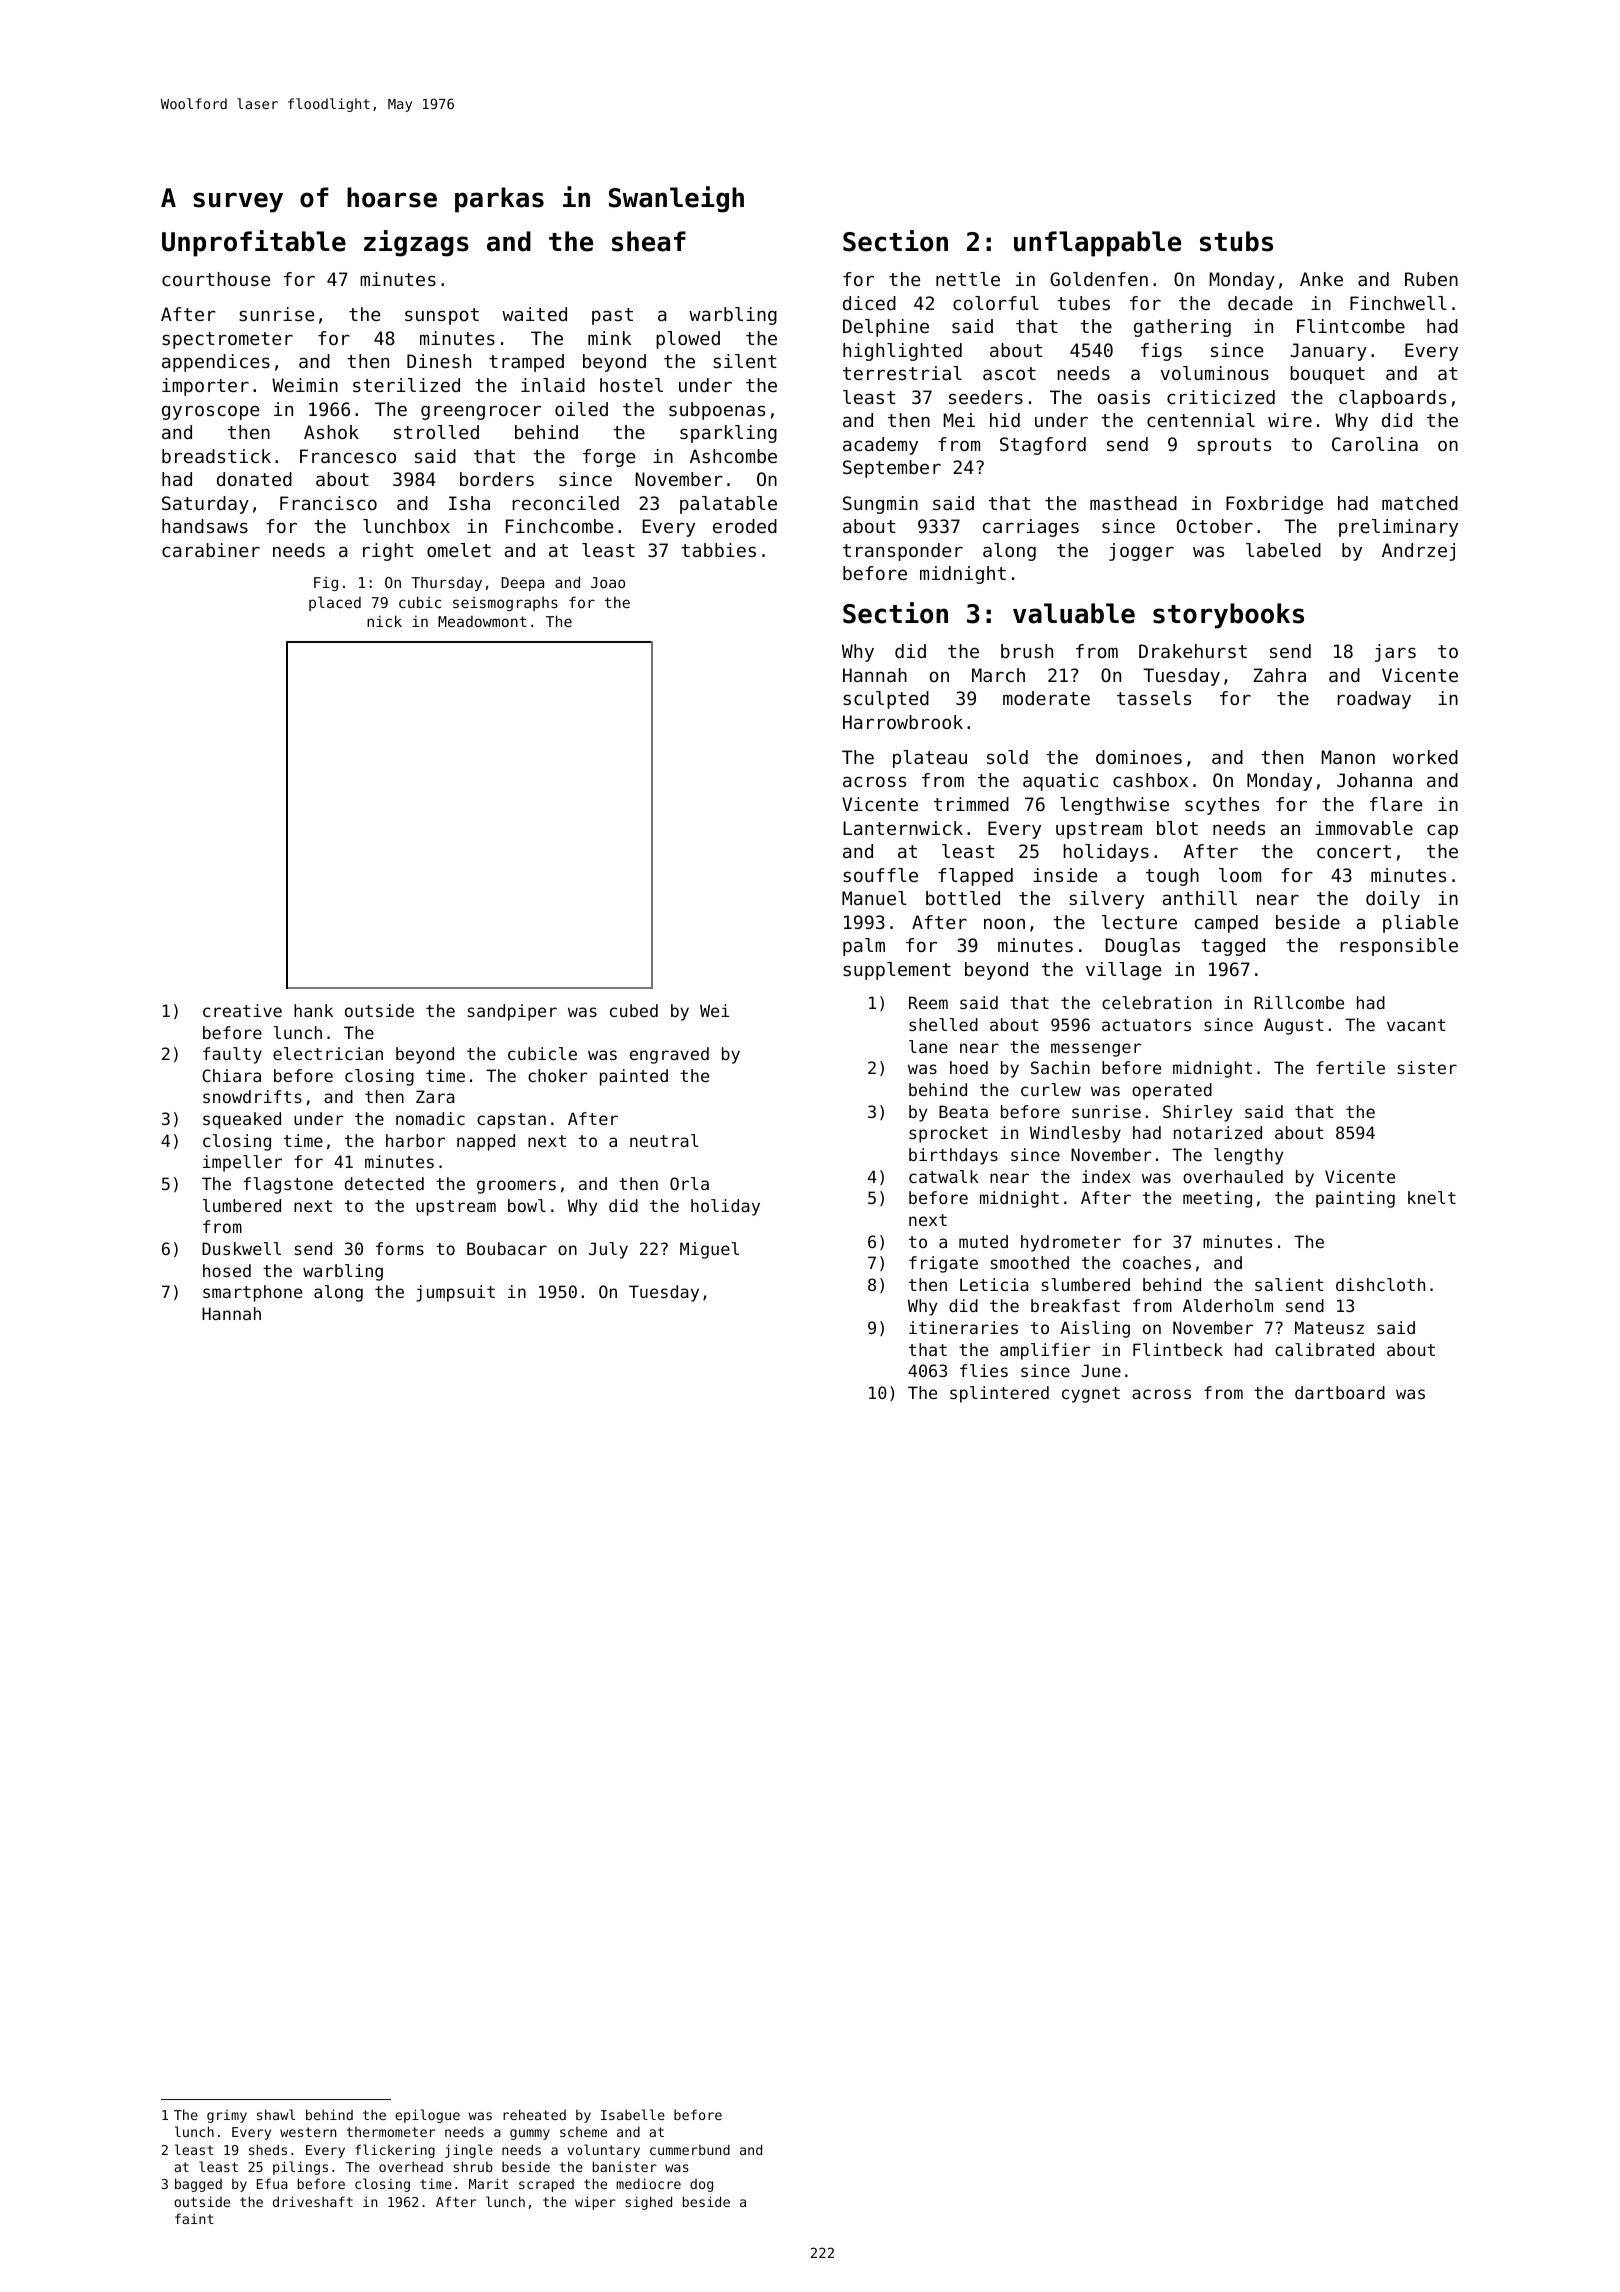  Describe the element at coordinates (1392, 399) in the page. I see `clapboards` at that location.
